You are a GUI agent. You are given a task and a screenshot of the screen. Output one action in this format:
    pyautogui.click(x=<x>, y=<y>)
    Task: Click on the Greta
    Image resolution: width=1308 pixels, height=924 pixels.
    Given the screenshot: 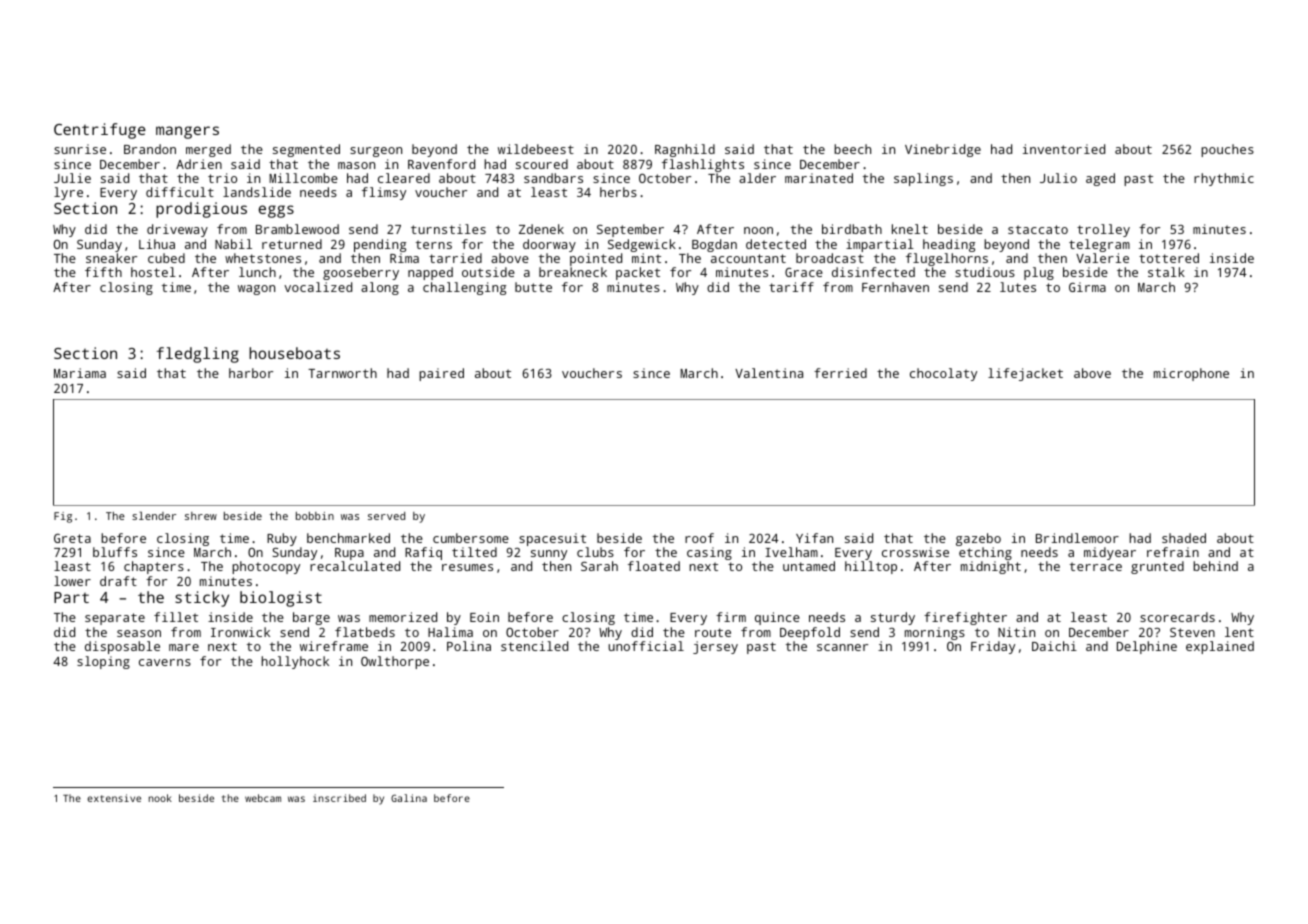 What is the action you would take?
    pyautogui.click(x=72, y=538)
